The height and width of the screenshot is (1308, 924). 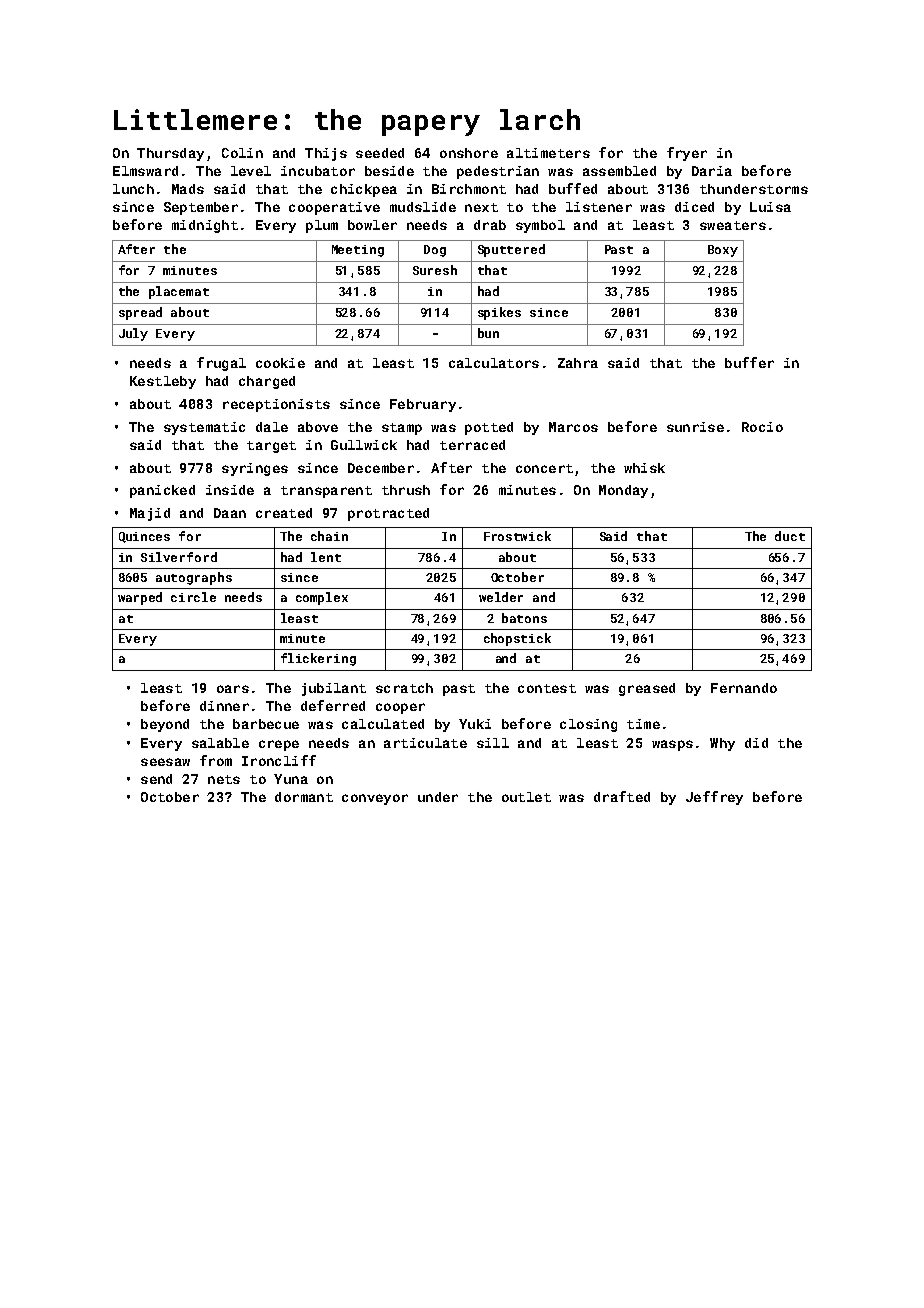 What do you see at coordinates (224, 706) in the screenshot?
I see `dinner` at bounding box center [224, 706].
